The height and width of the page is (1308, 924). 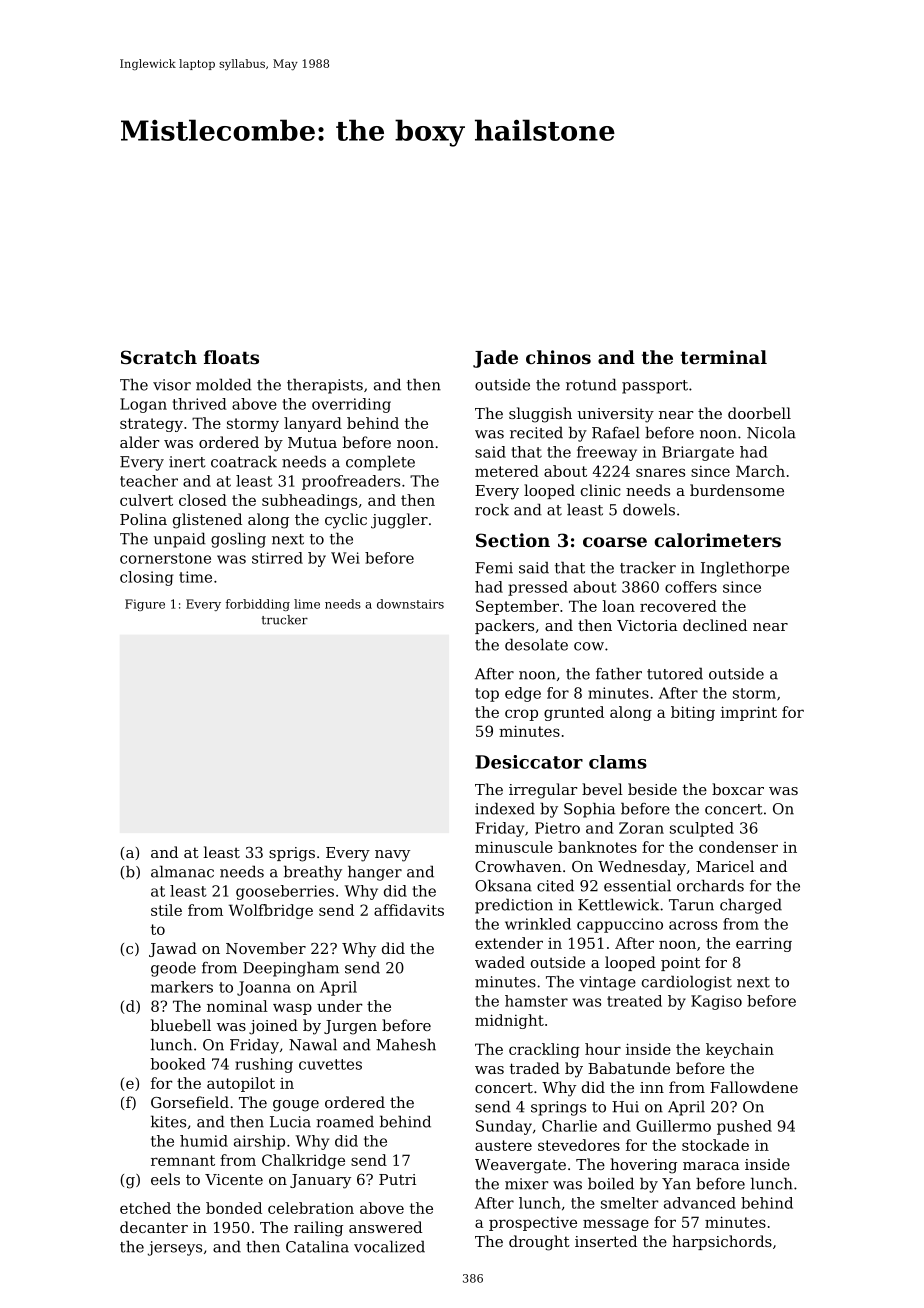 What do you see at coordinates (175, 1248) in the page?
I see `jerseys` at bounding box center [175, 1248].
